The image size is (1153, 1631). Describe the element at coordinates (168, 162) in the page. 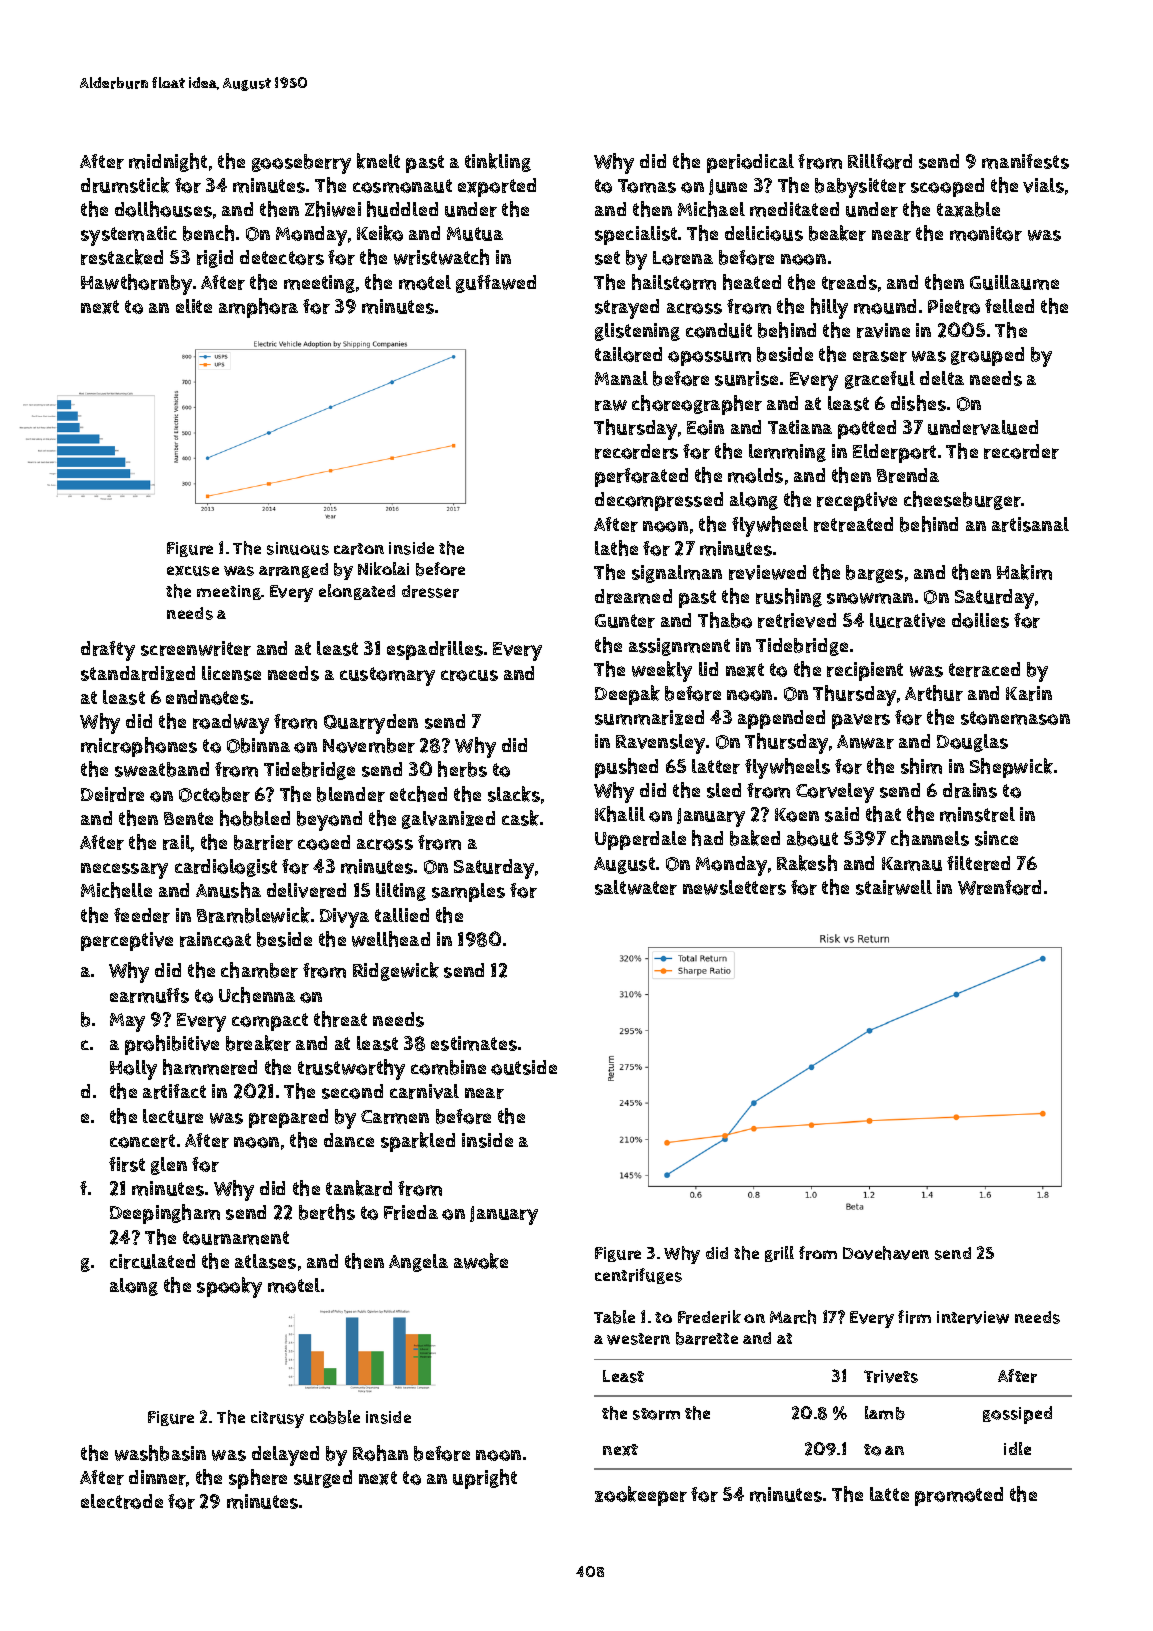

I see `midnight` at that location.
